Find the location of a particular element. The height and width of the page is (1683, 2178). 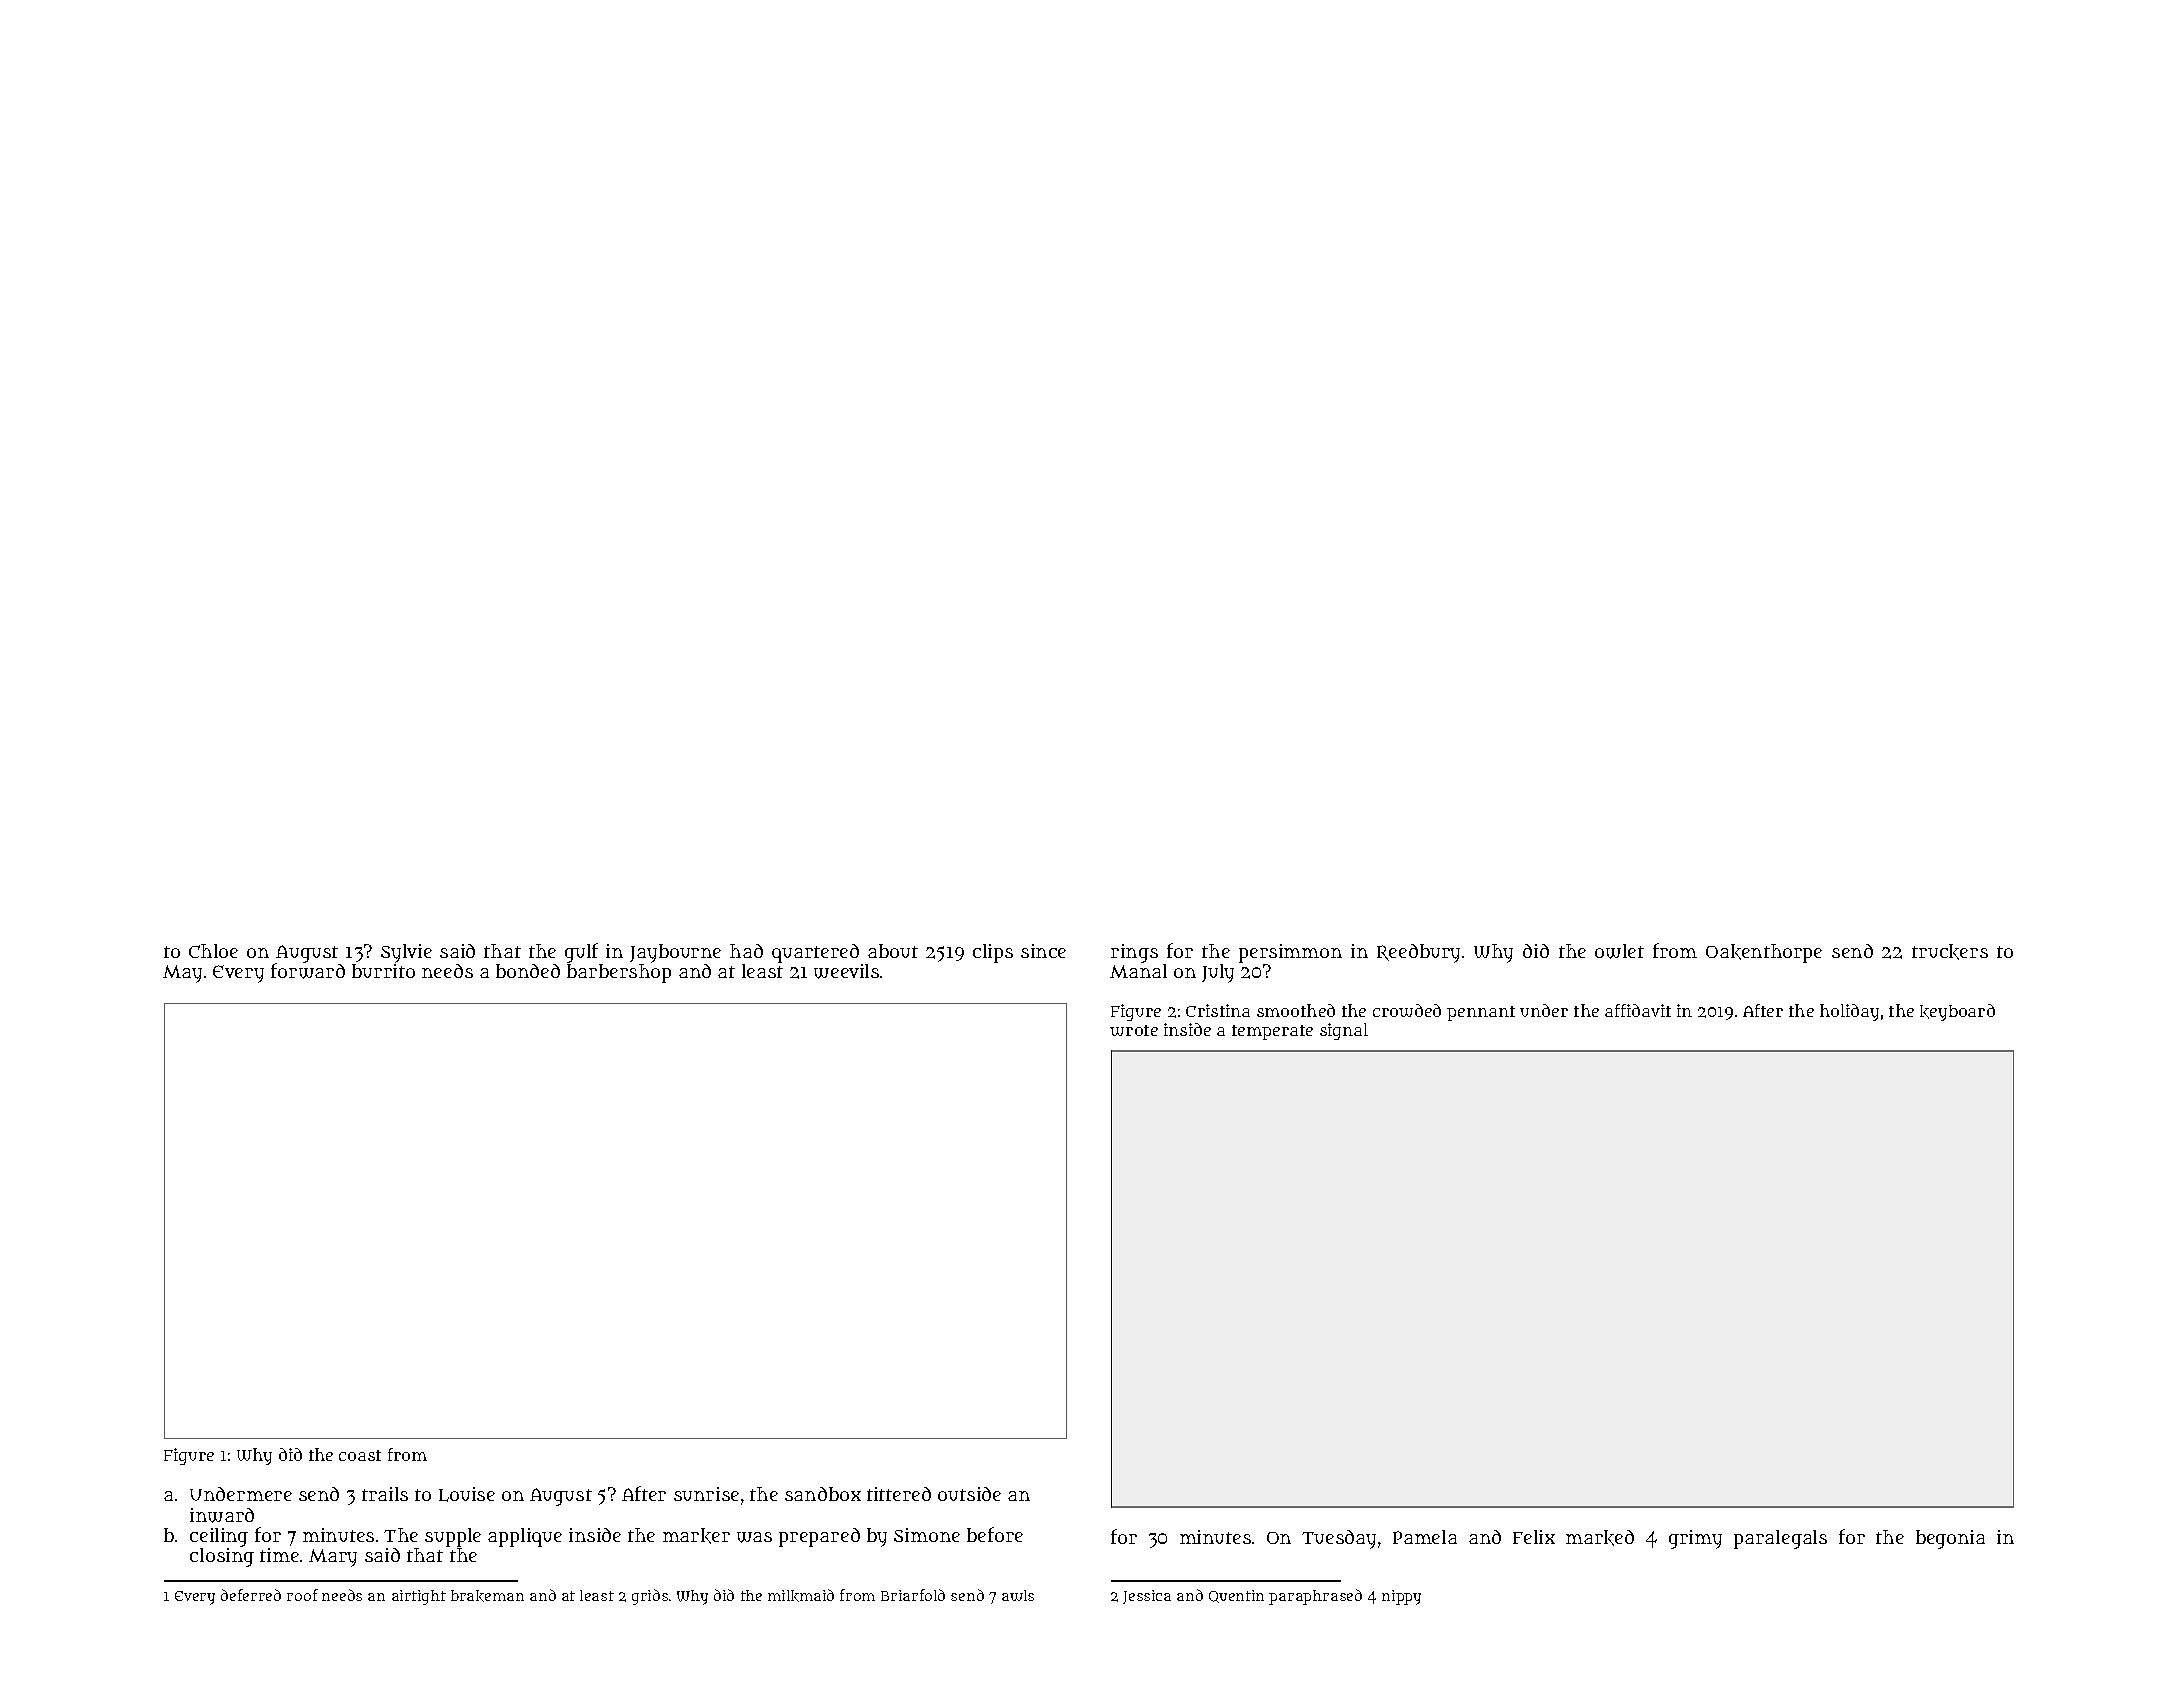

forward is located at coordinates (308, 971).
